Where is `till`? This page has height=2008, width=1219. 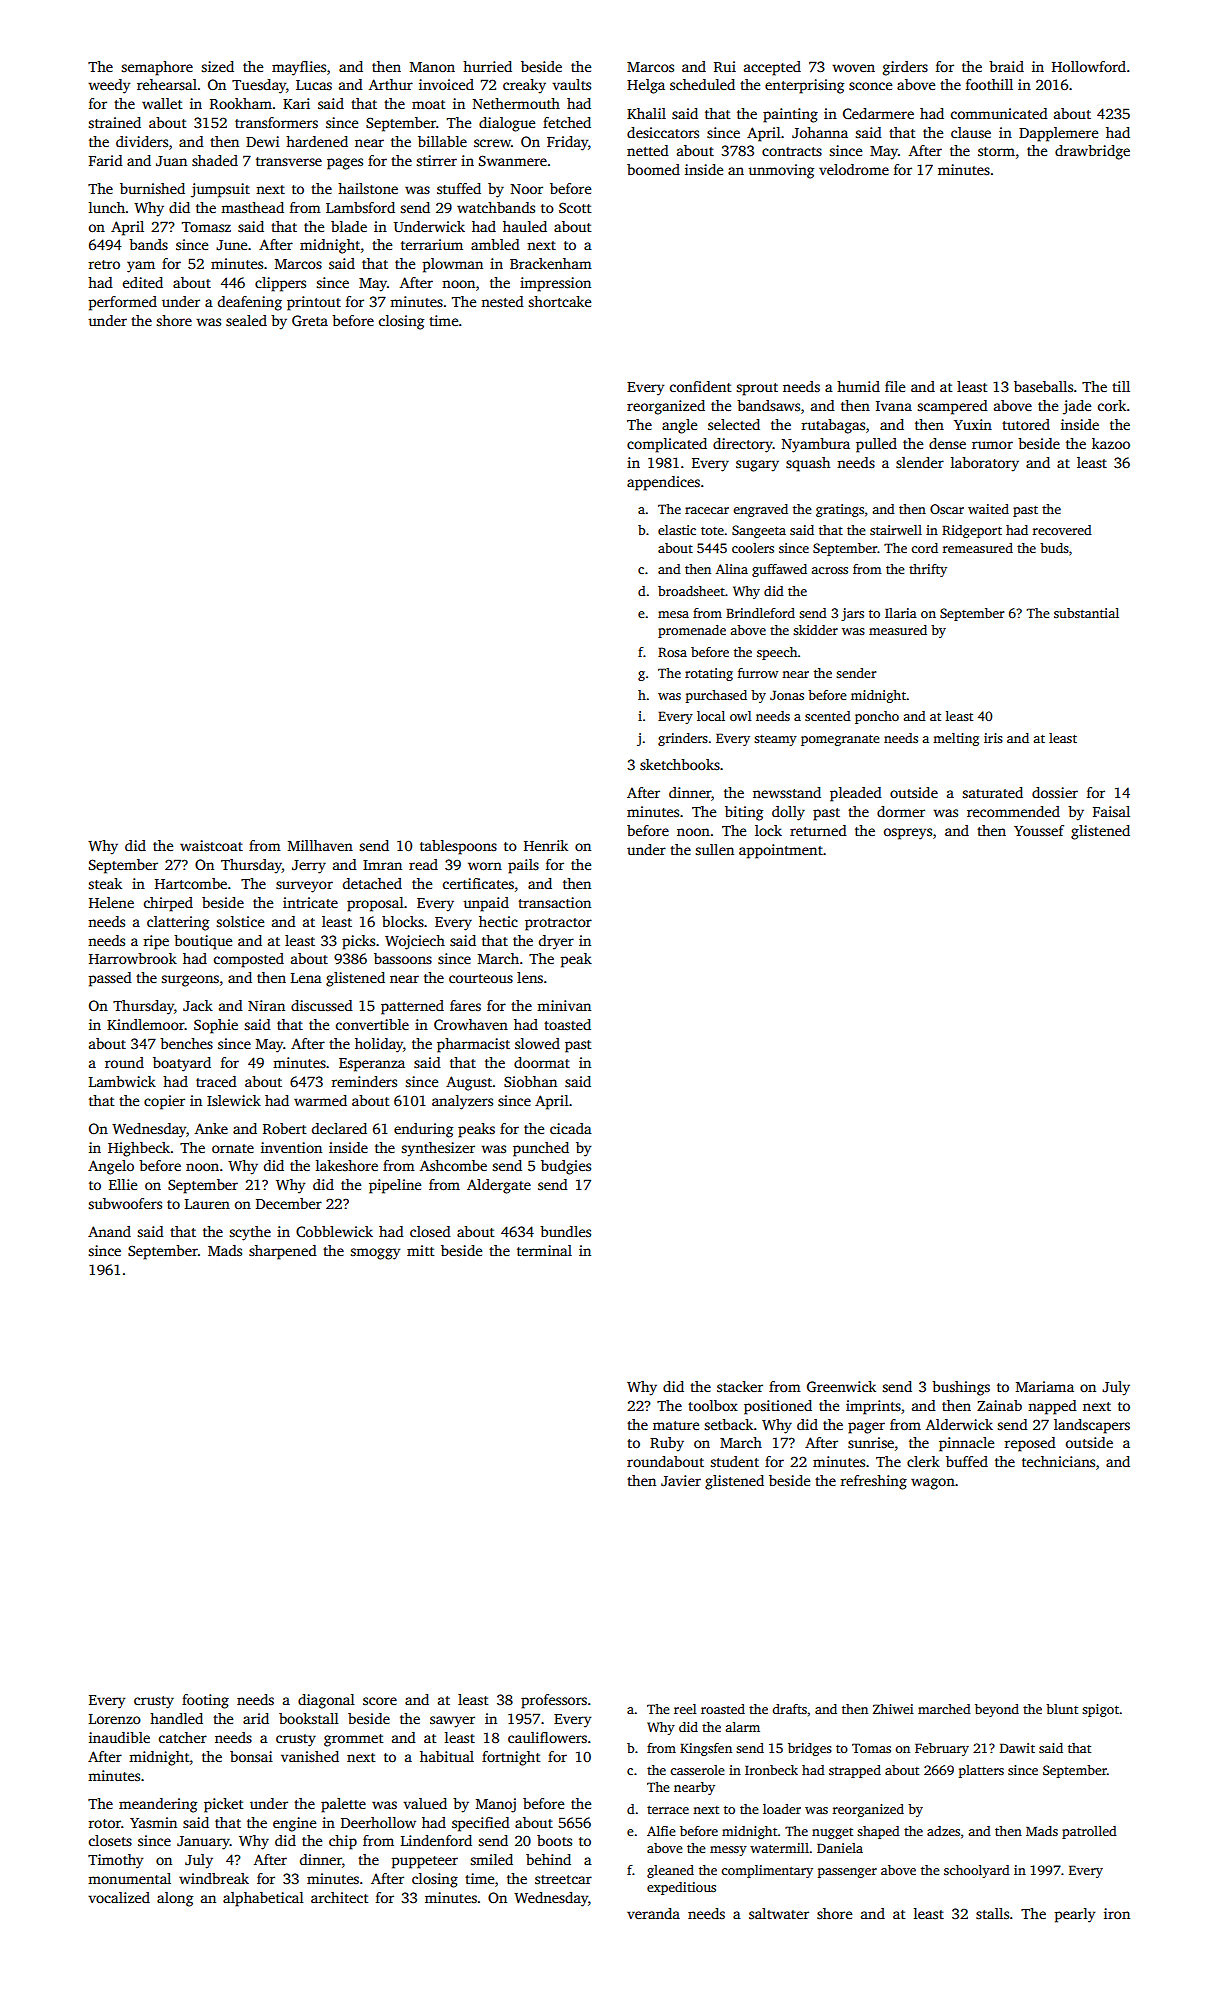 till is located at coordinates (1121, 386).
